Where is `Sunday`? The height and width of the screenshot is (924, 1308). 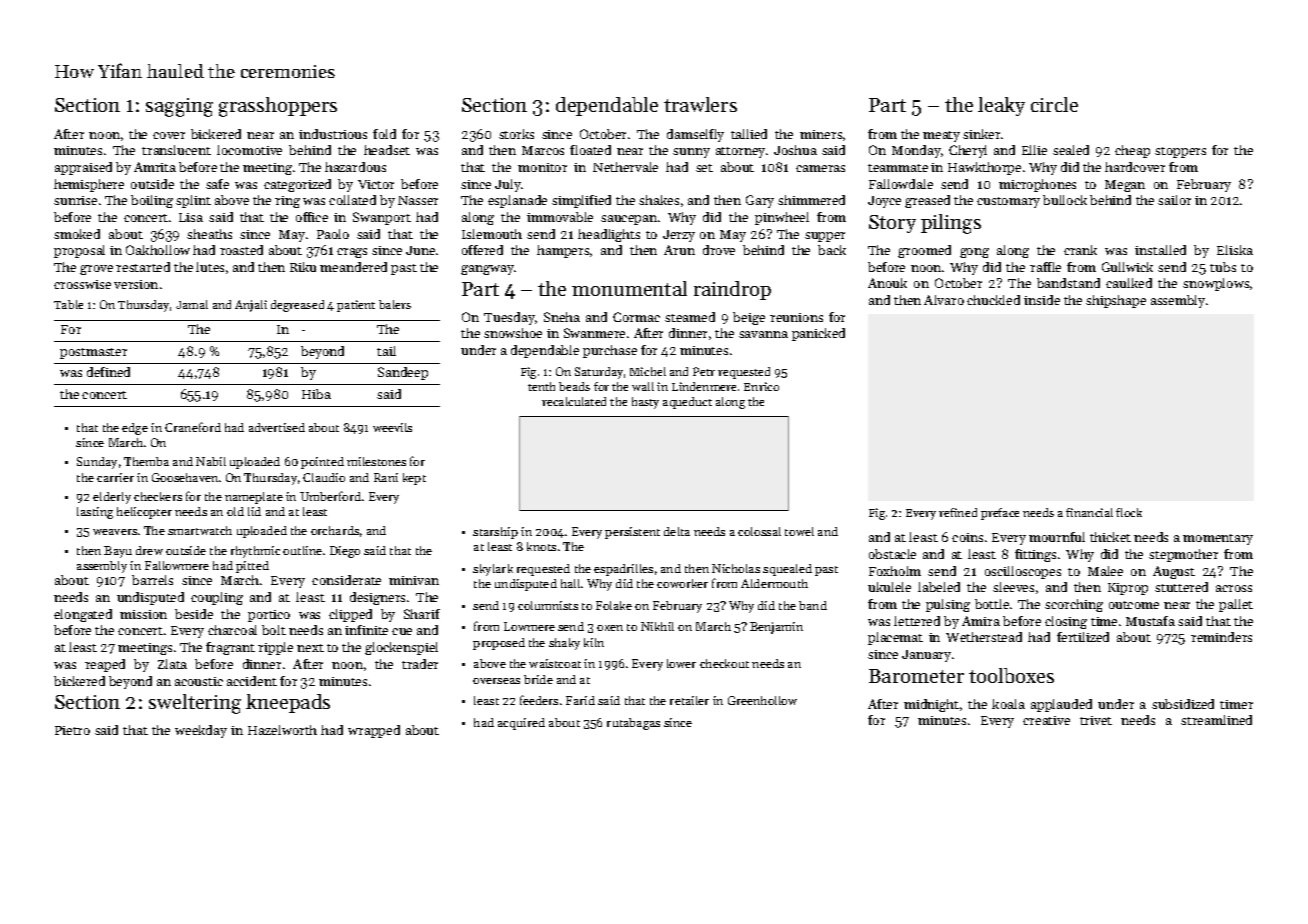
Sunday is located at coordinates (97, 463).
